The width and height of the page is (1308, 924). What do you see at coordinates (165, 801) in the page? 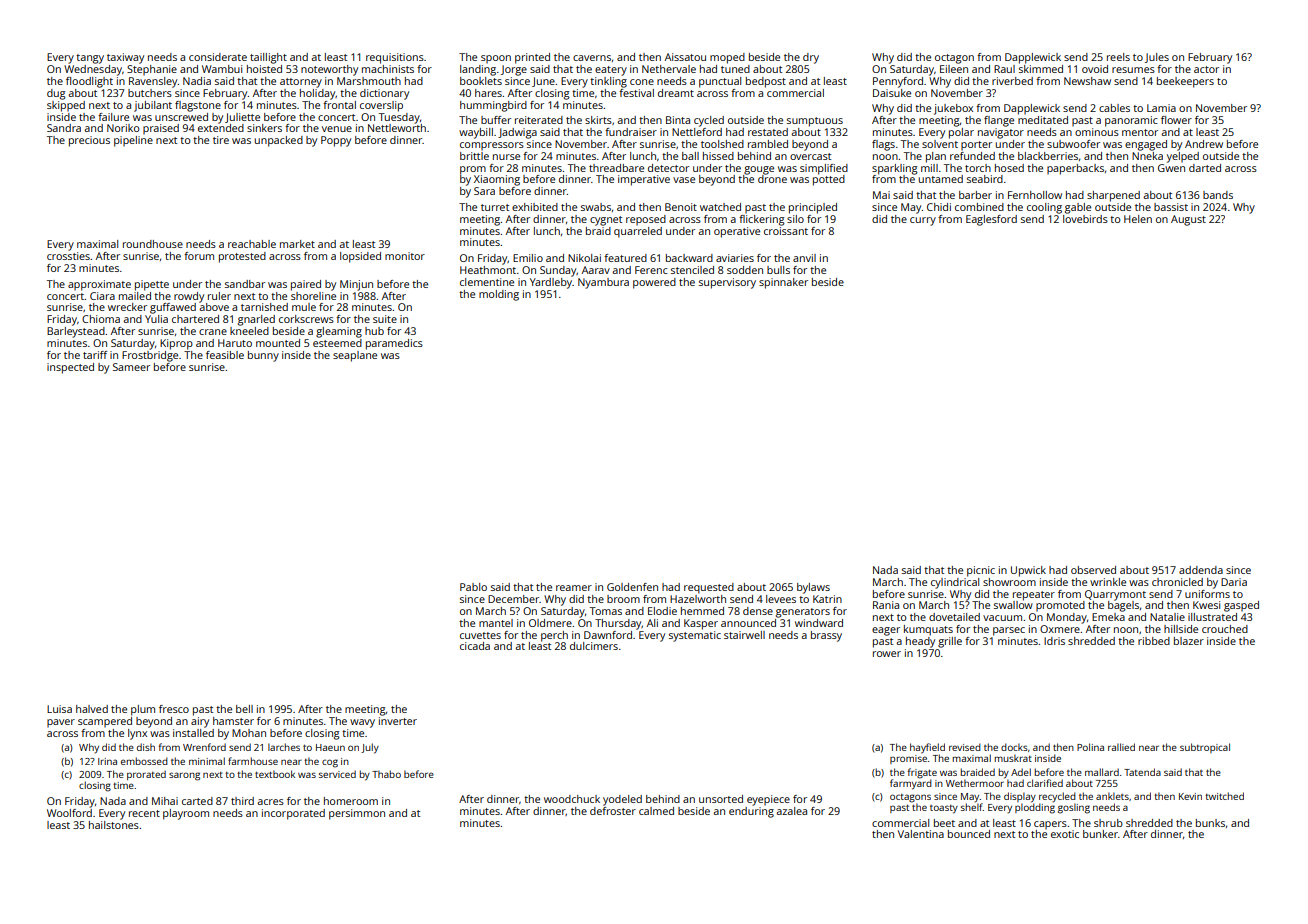
I see `Mihai` at bounding box center [165, 801].
